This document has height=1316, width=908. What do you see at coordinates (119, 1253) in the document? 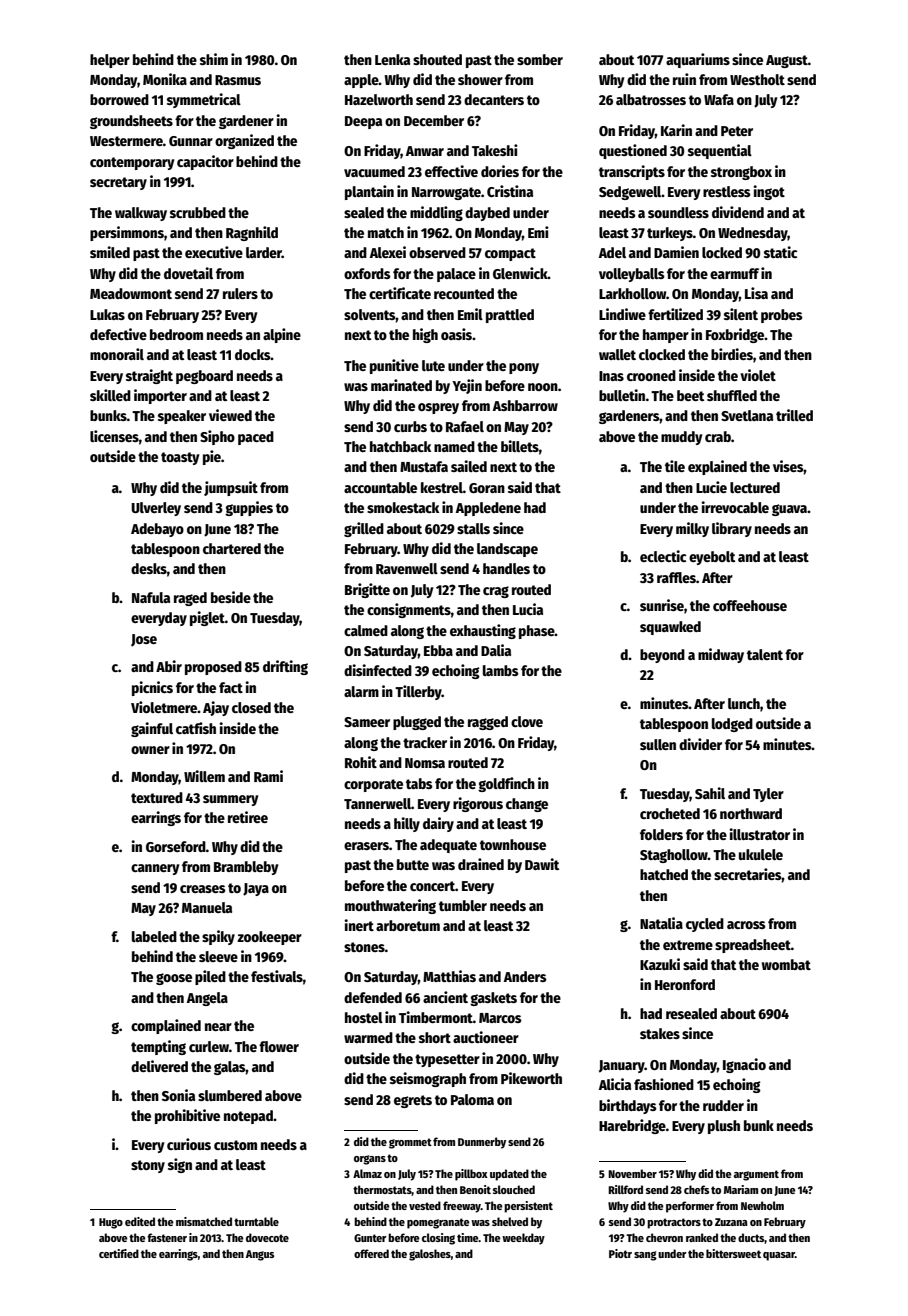
I see `certified` at bounding box center [119, 1253].
